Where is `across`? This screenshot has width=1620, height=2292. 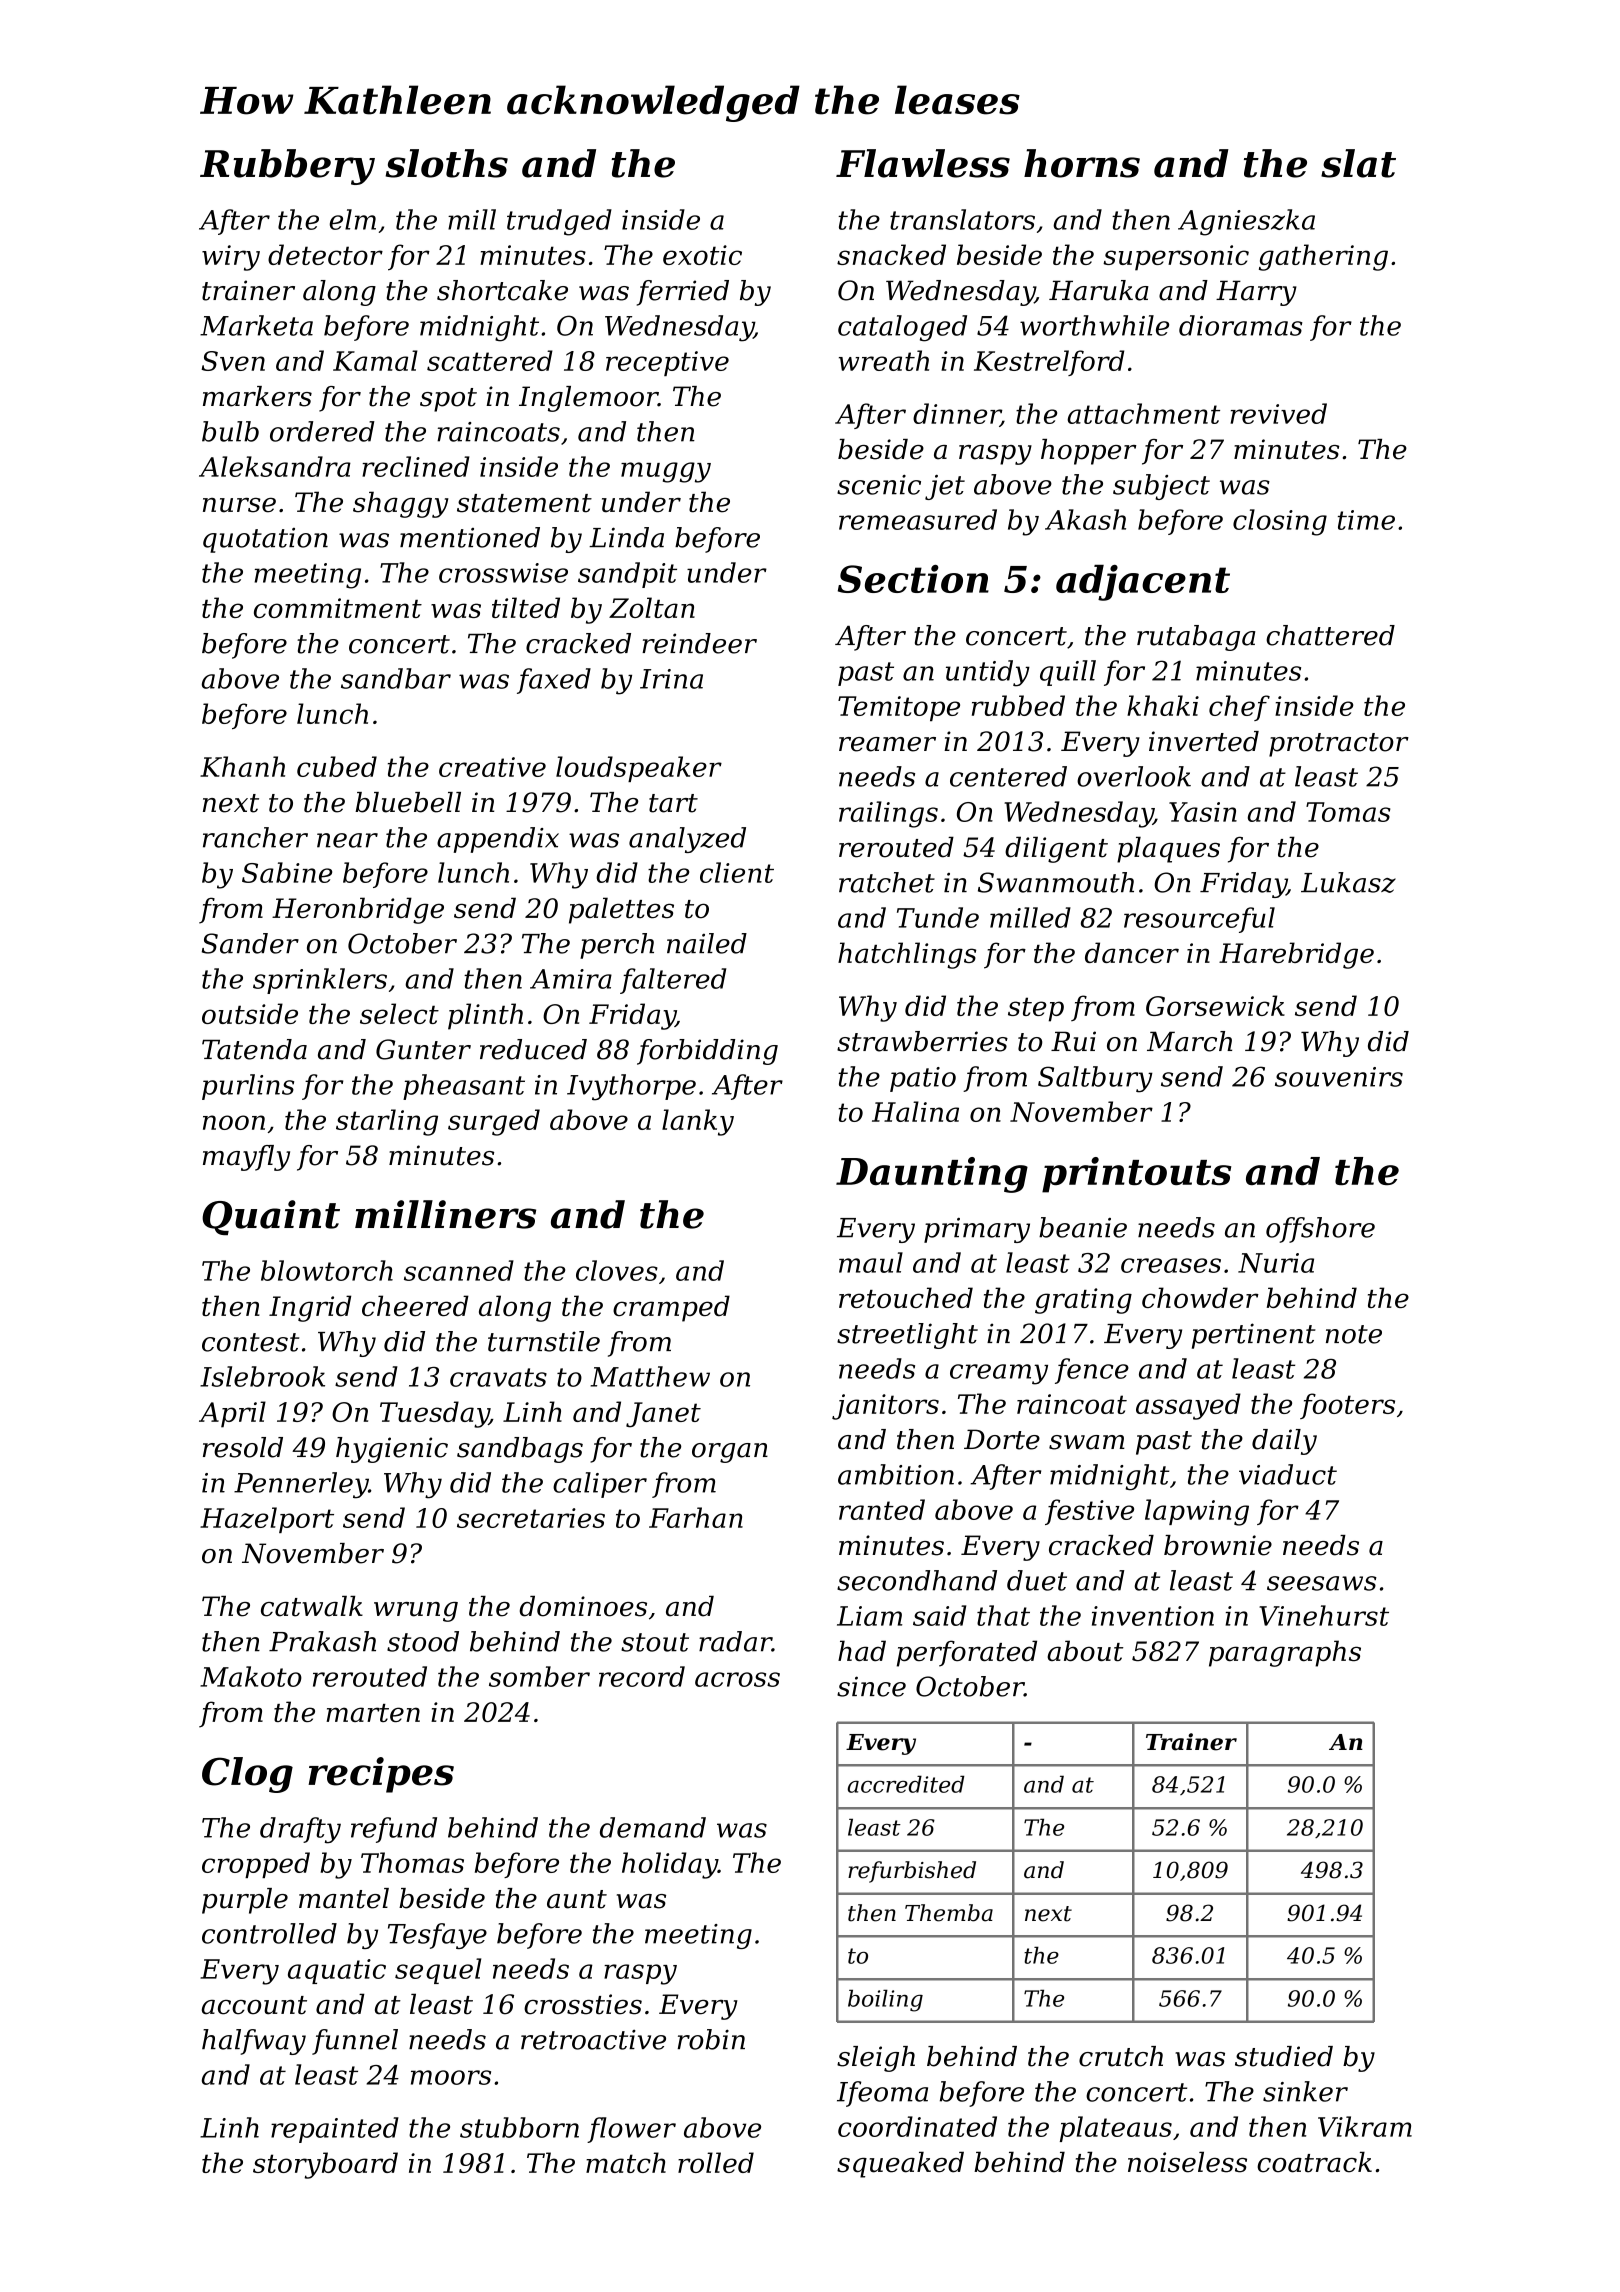 across is located at coordinates (737, 1679).
